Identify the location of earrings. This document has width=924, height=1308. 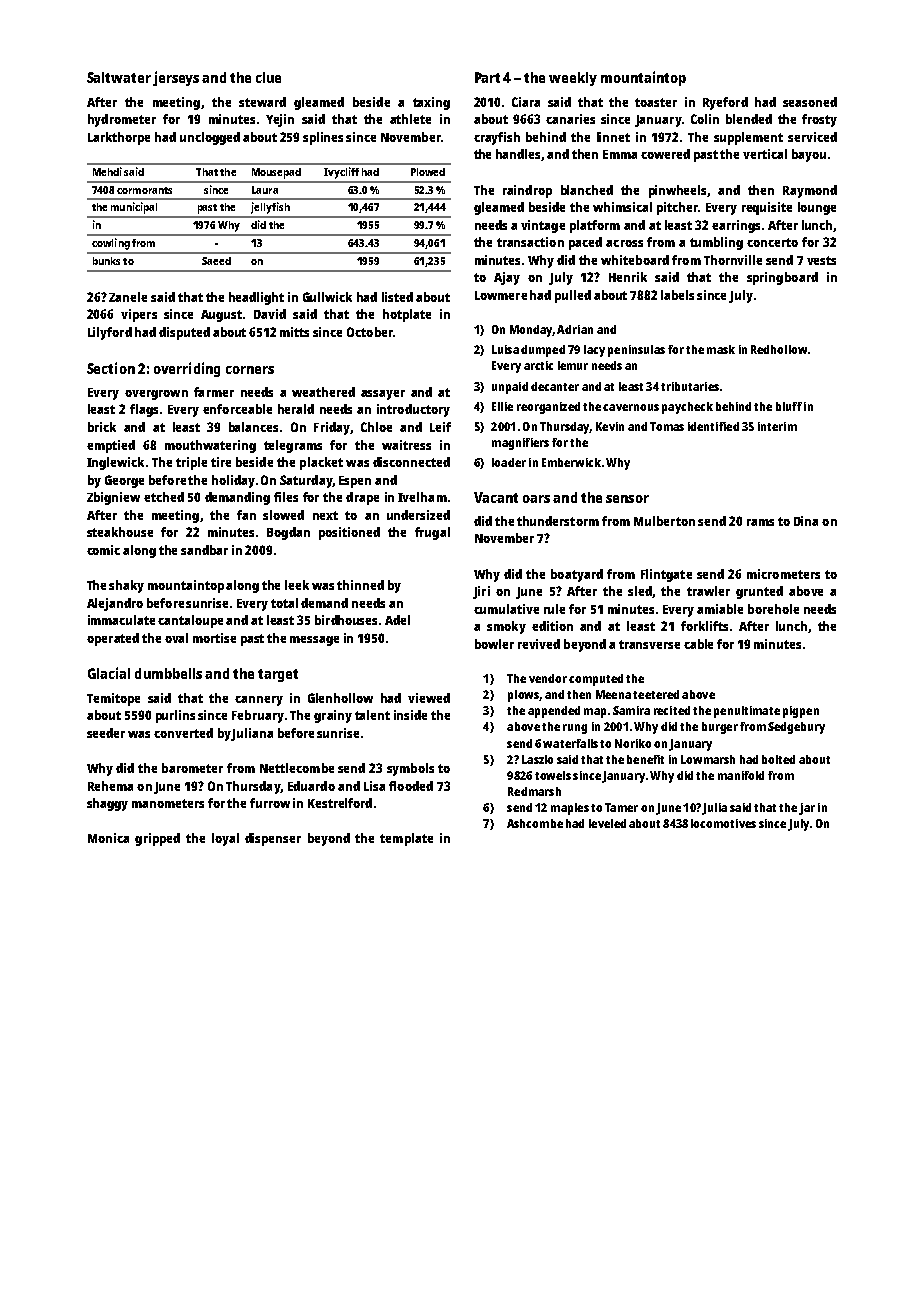
(736, 226).
